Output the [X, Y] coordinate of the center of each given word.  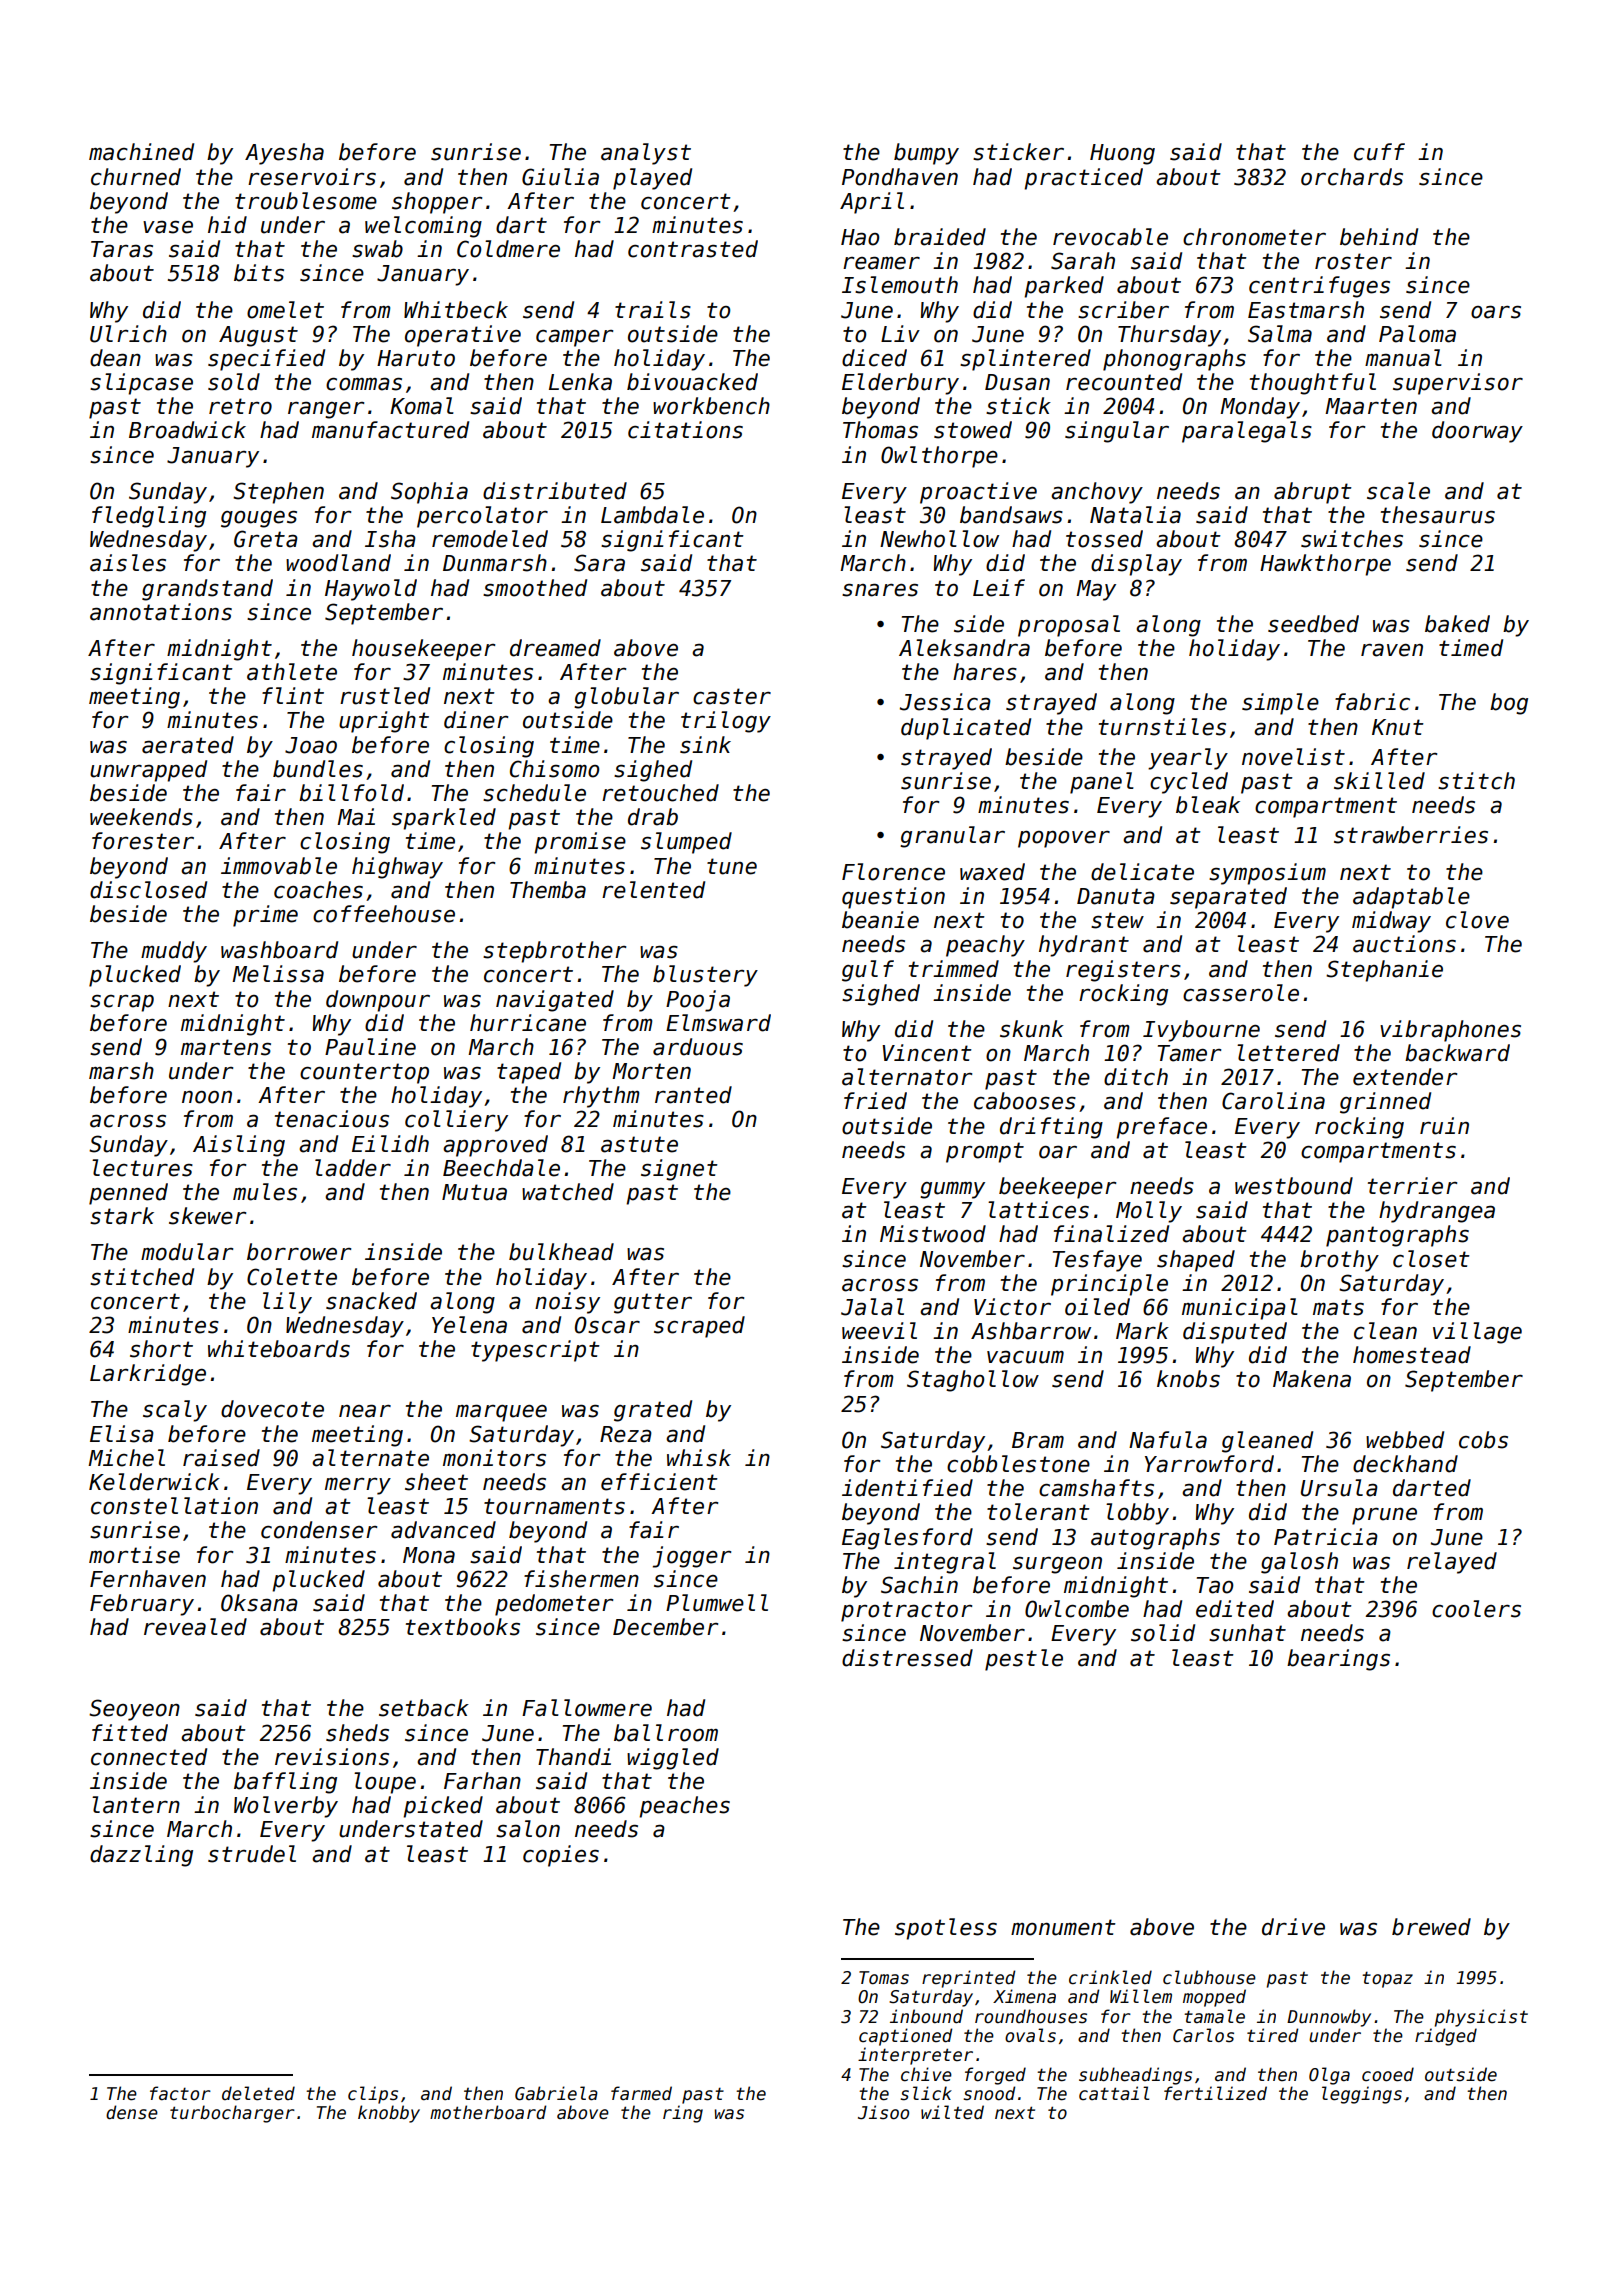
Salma [1280, 334]
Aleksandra [964, 648]
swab [377, 249]
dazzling [141, 1856]
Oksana [259, 1603]
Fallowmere [587, 1708]
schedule [534, 793]
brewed [1431, 1927]
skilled [1379, 781]
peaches [684, 1807]
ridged [1446, 2037]
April [872, 203]
